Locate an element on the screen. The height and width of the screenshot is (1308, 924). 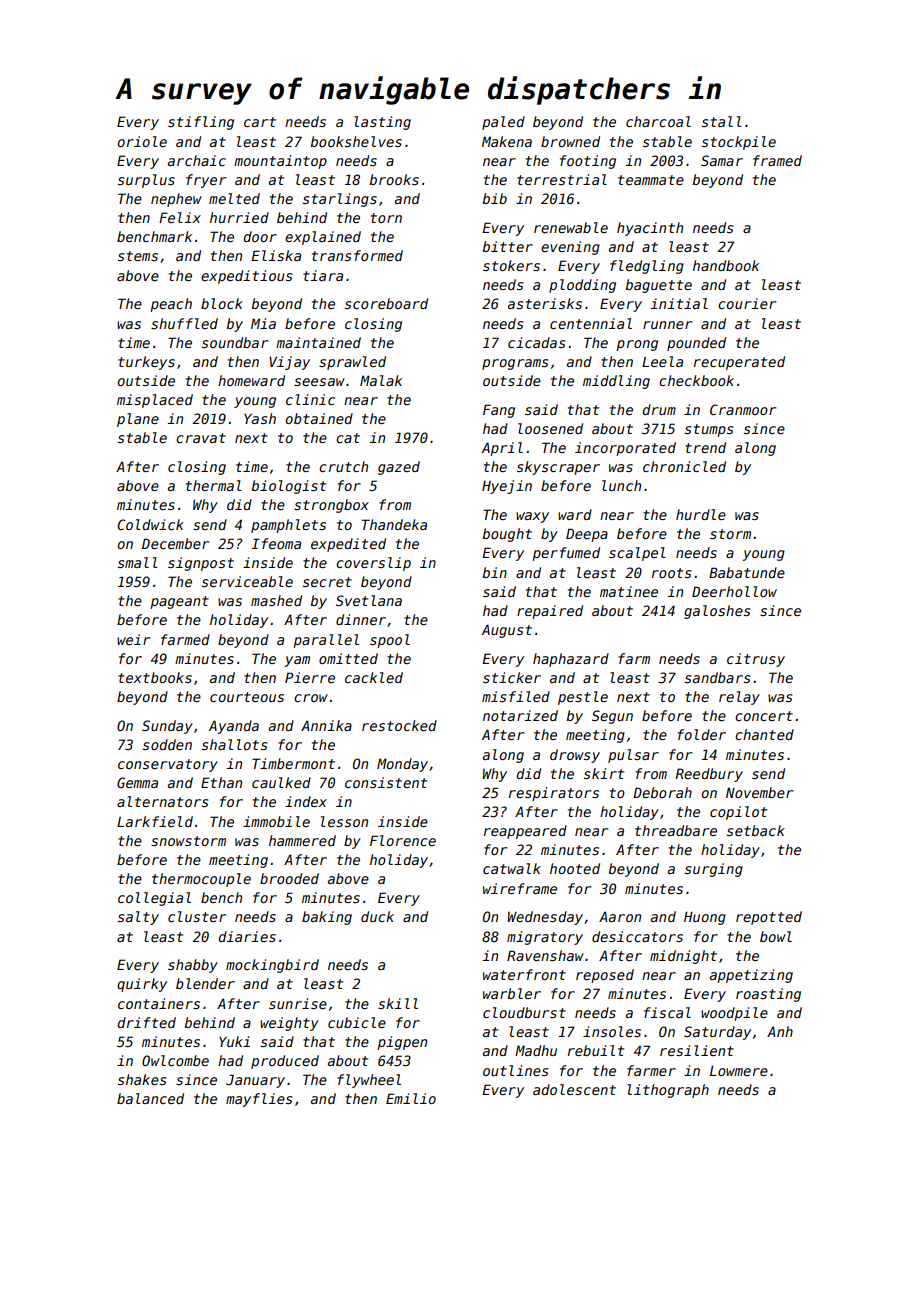
Coldwick is located at coordinates (150, 524).
